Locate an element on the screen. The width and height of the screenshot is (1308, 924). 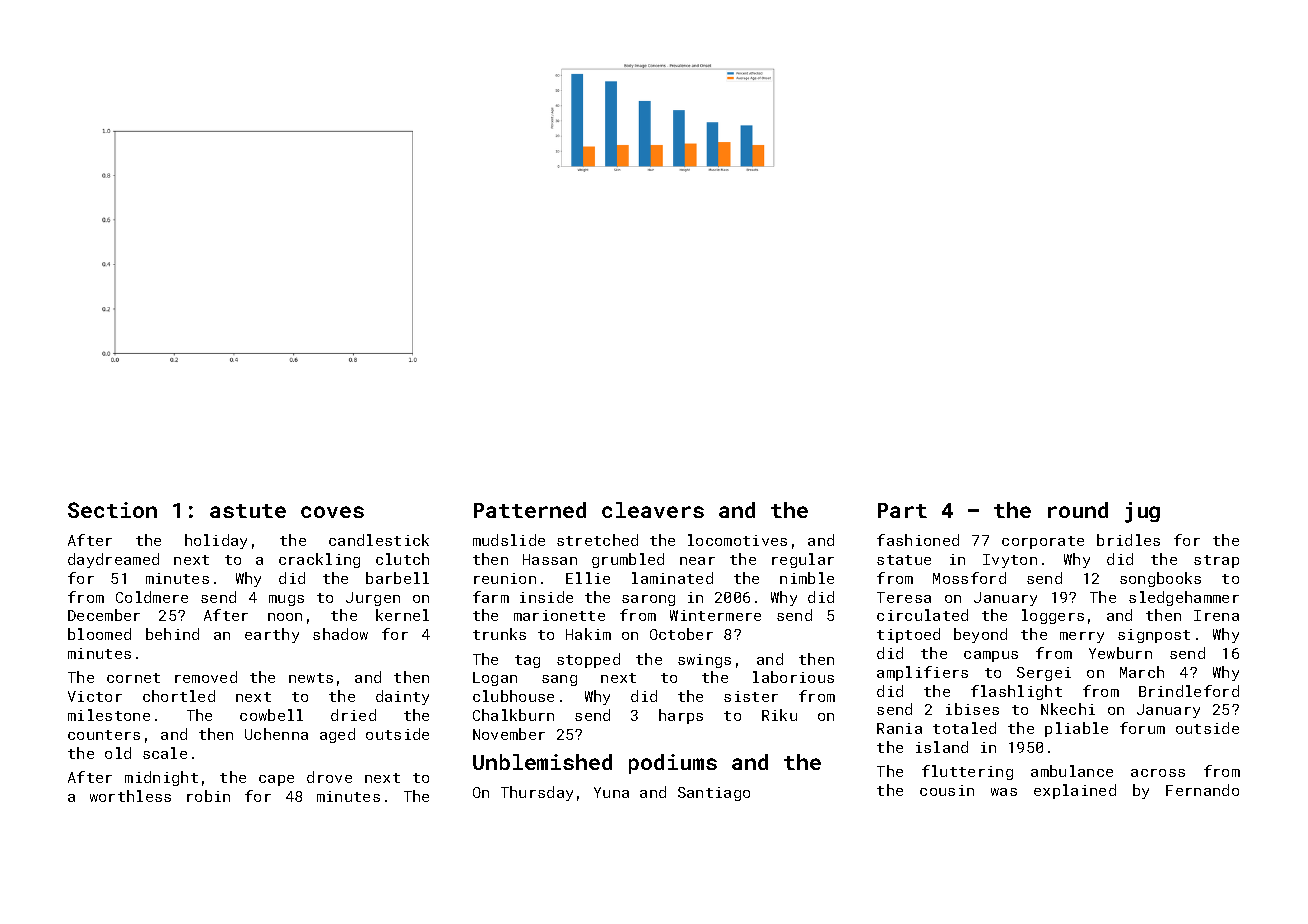
round is located at coordinates (1078, 510).
